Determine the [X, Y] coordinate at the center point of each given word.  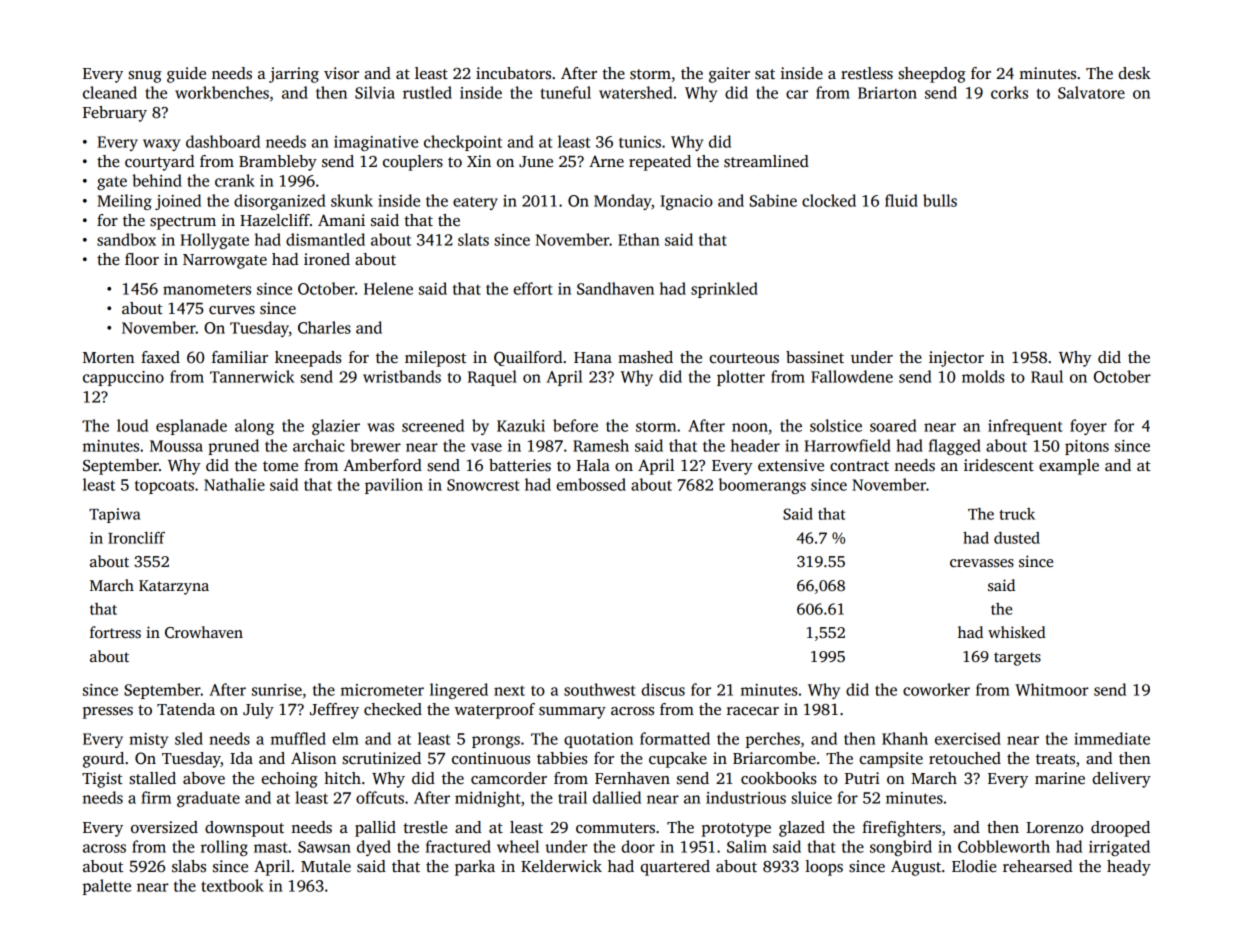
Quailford [528, 358]
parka [475, 868]
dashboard [223, 141]
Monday [622, 202]
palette [107, 887]
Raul [1047, 376]
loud [132, 425]
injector [956, 359]
